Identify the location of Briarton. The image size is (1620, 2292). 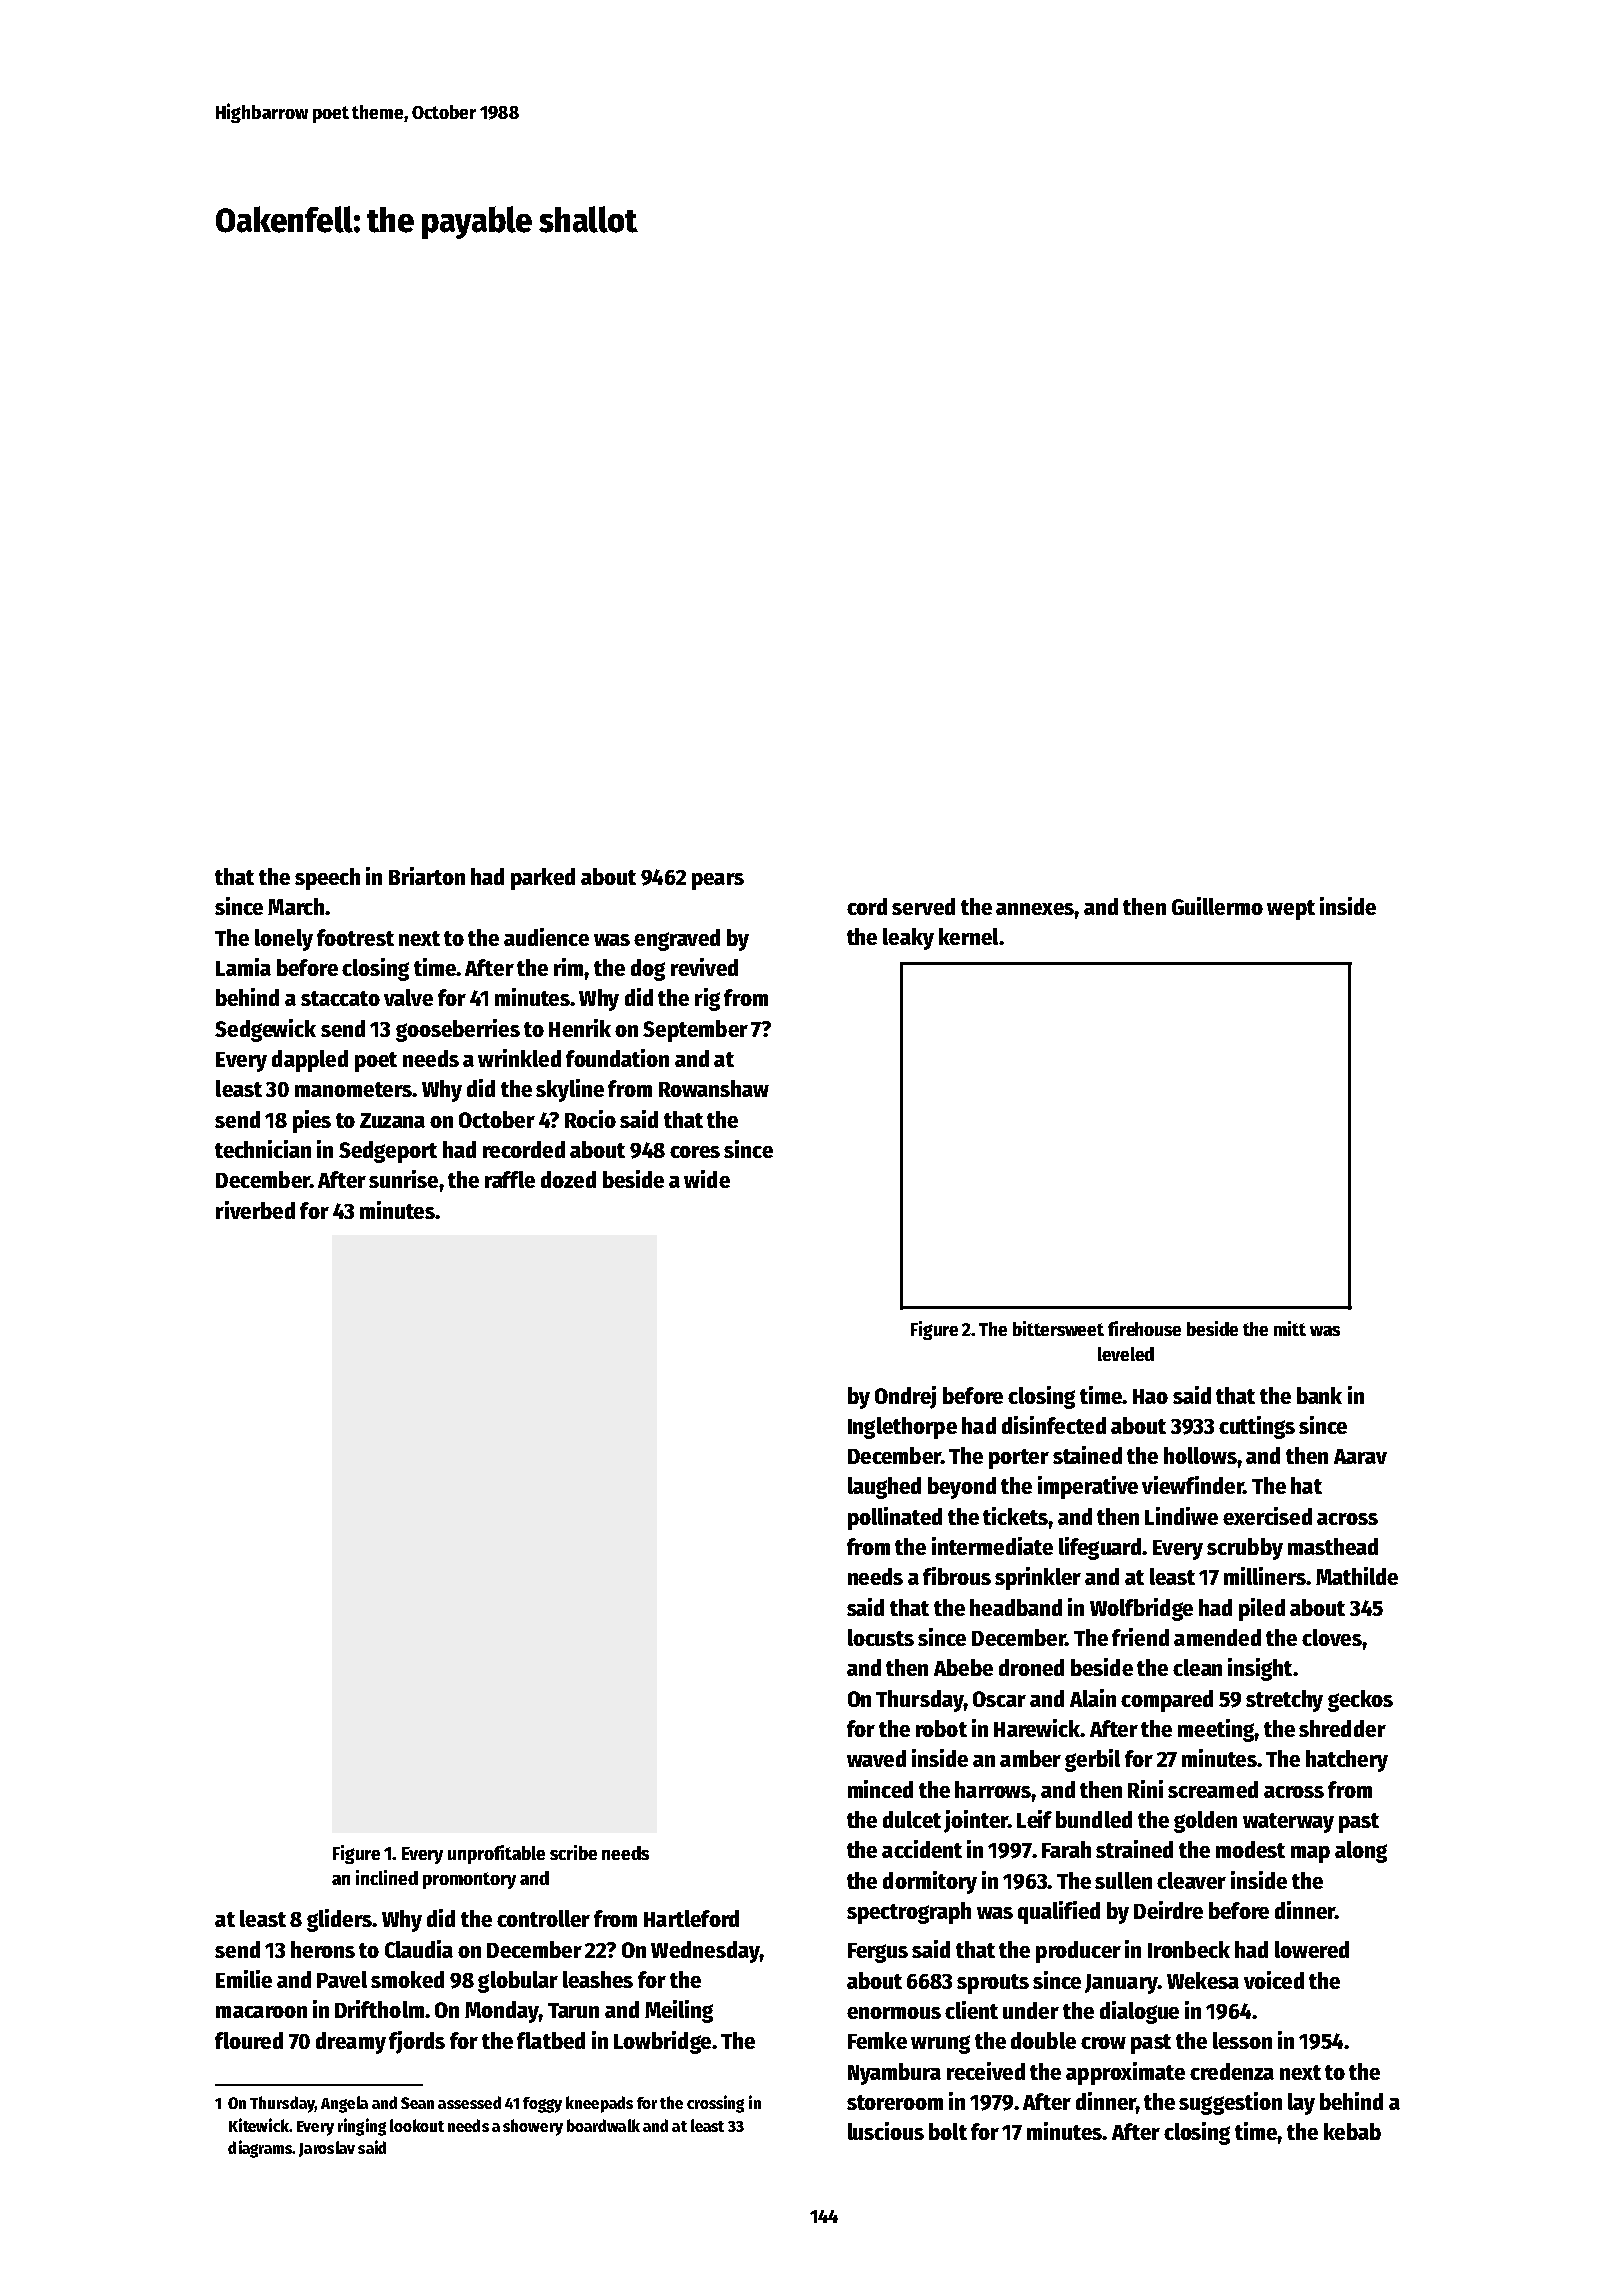
(427, 876).
